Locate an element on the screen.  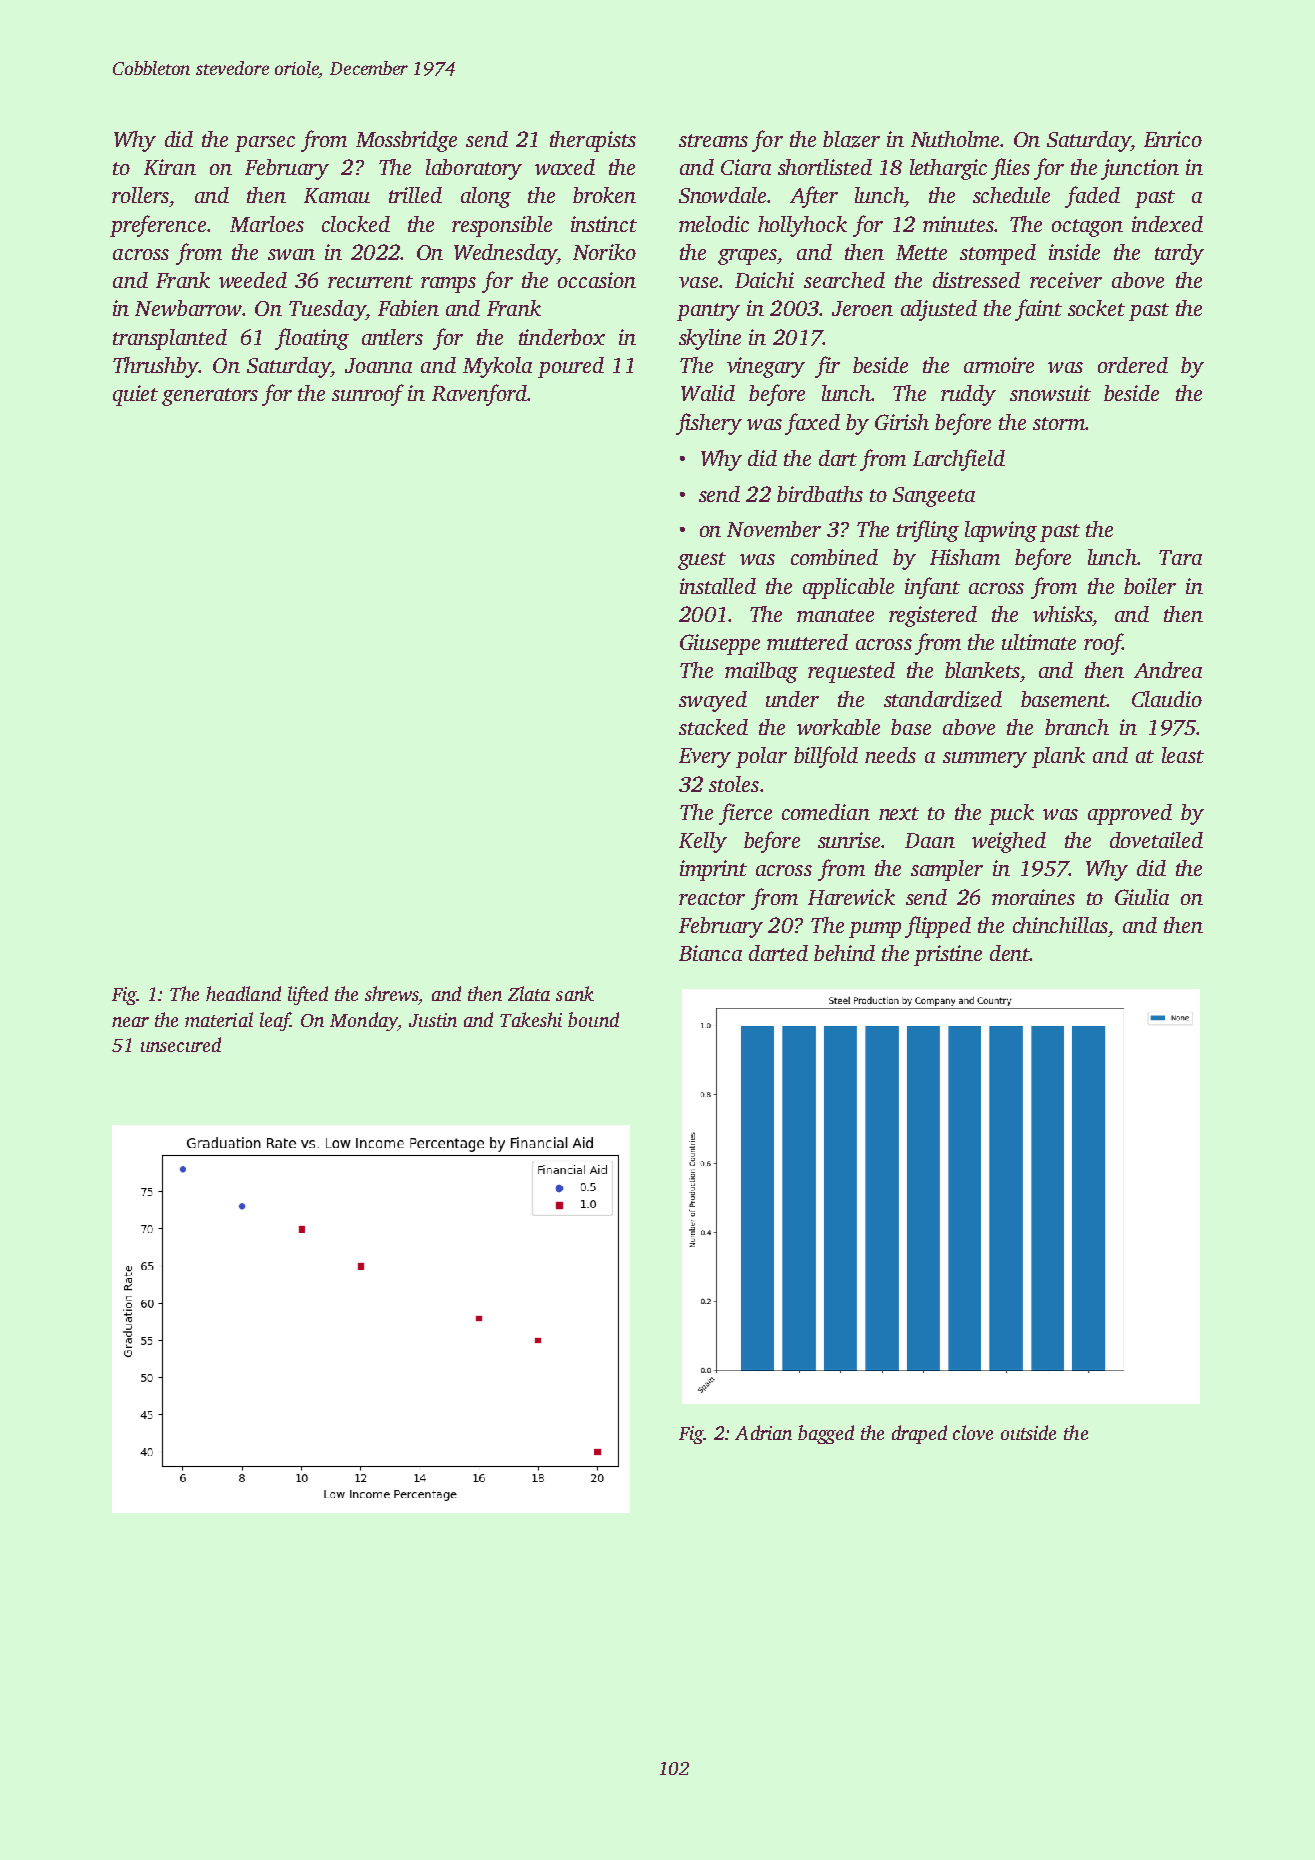
Giulia is located at coordinates (1142, 897).
